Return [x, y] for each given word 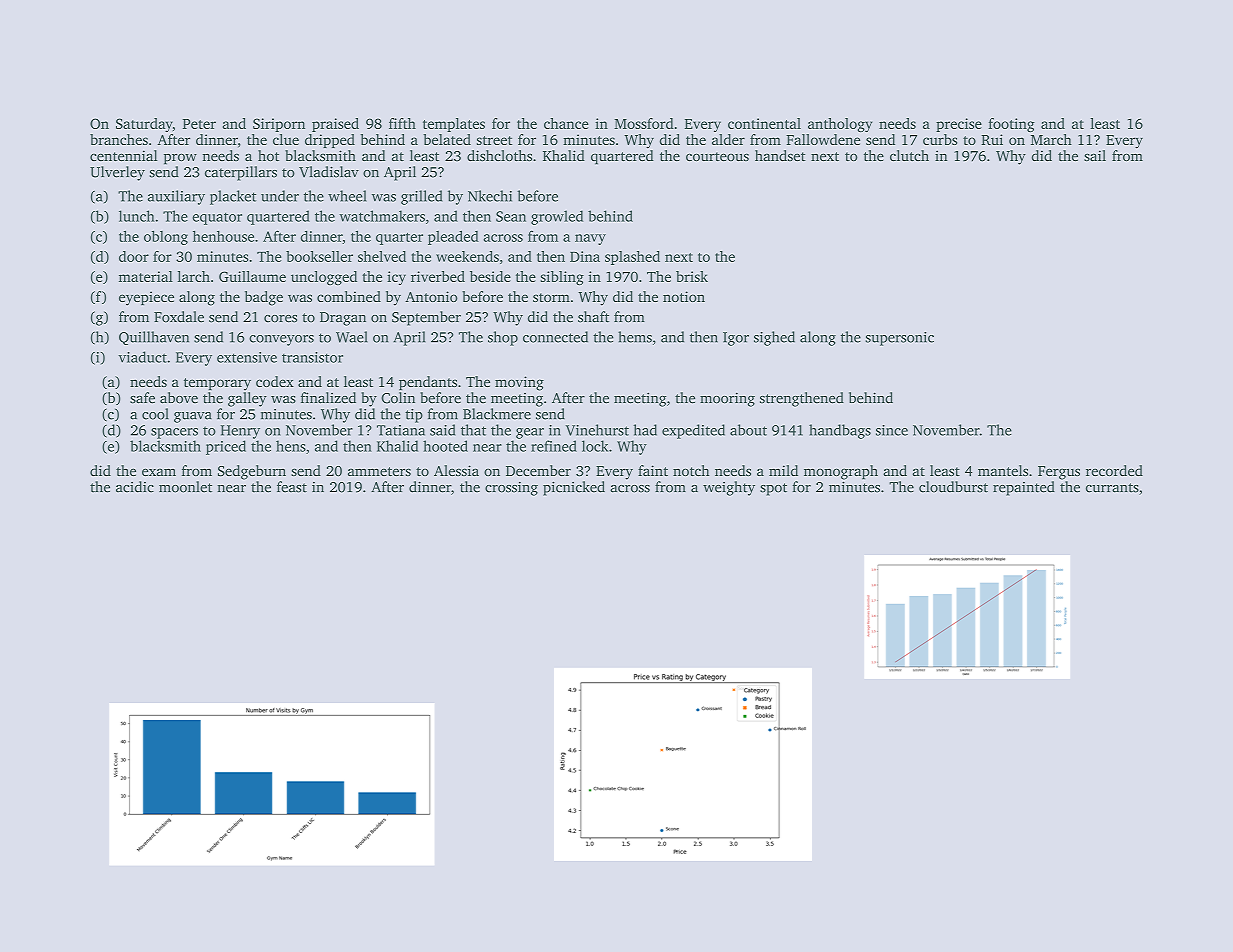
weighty [729, 488]
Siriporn [279, 125]
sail [1095, 155]
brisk [692, 276]
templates [454, 125]
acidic [135, 487]
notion [684, 296]
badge [264, 298]
